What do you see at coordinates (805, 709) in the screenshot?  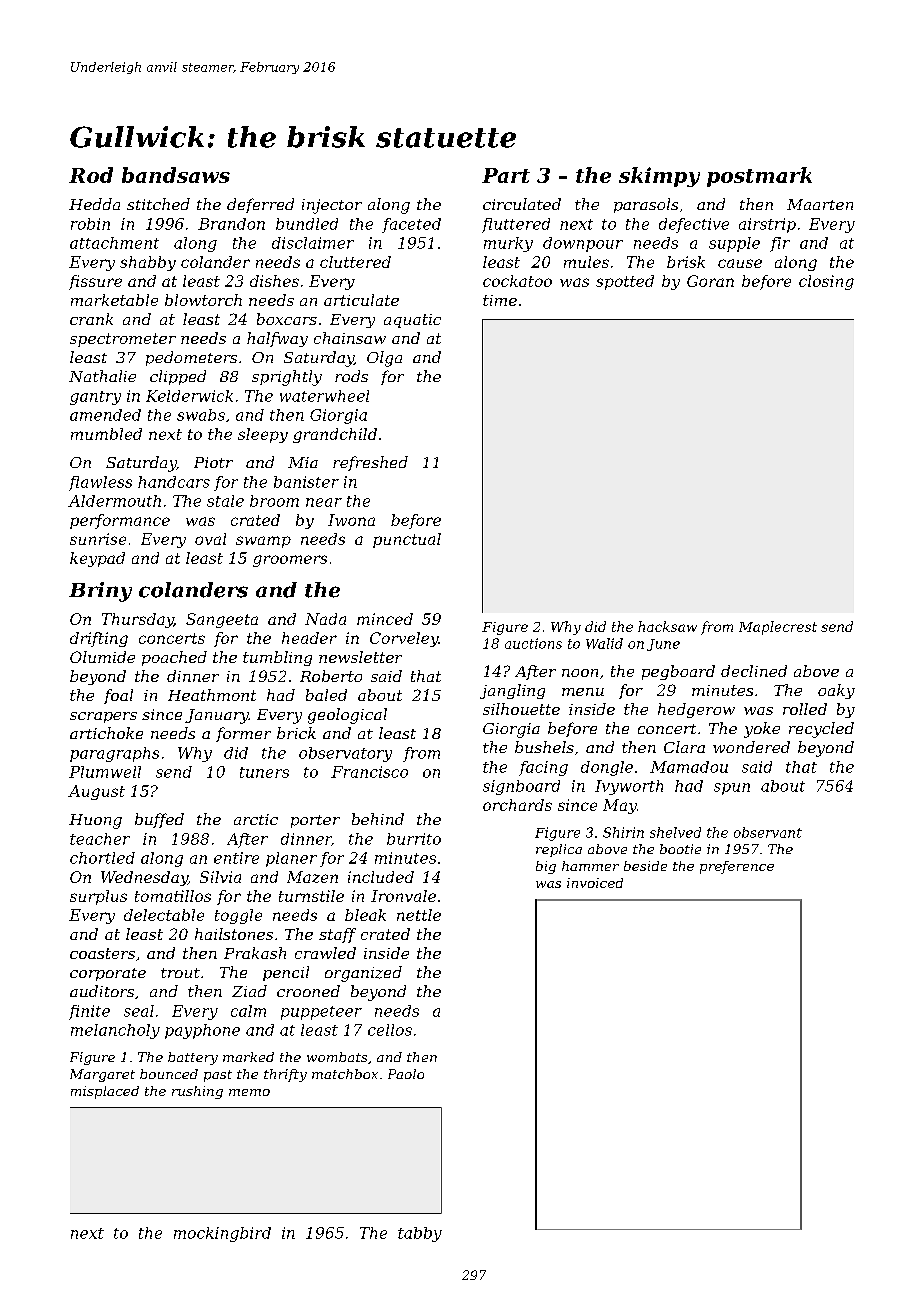 I see `rolled` at bounding box center [805, 709].
